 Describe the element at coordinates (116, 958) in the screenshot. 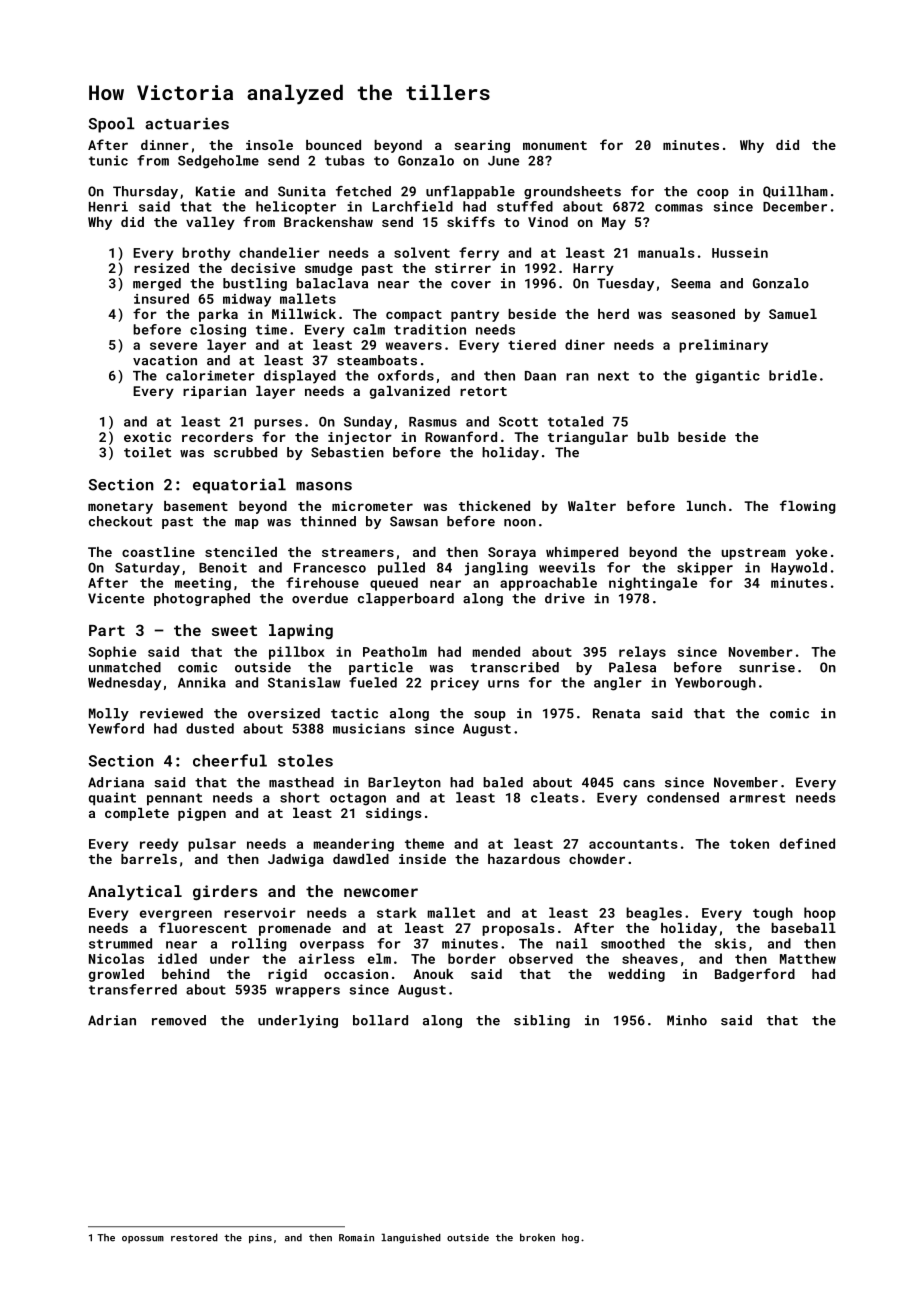

I see `Nicolas` at that location.
